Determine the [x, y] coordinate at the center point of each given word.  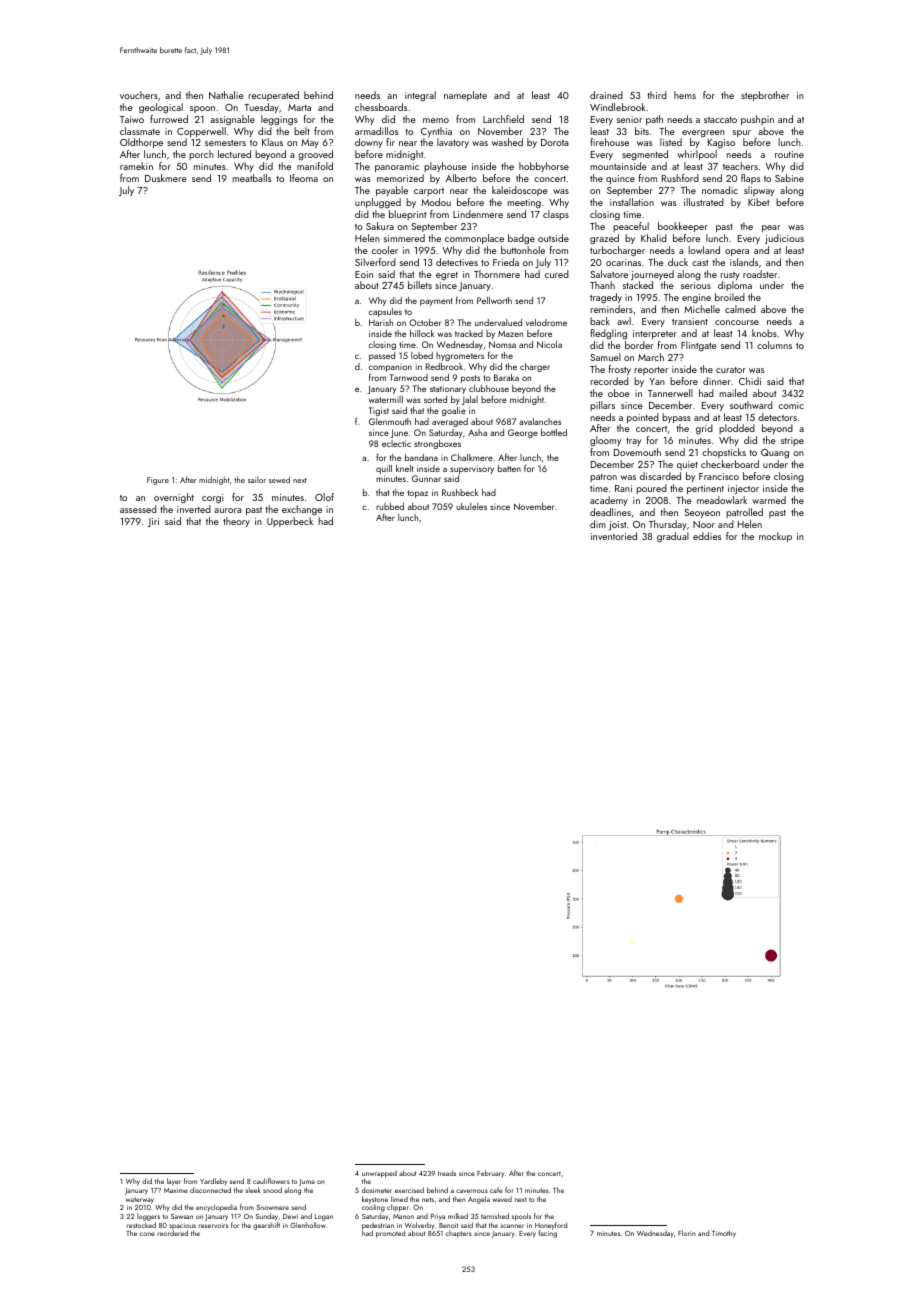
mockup [775, 537]
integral [420, 96]
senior [629, 119]
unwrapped [379, 1174]
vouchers [139, 95]
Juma [307, 1182]
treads [447, 1173]
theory [236, 522]
